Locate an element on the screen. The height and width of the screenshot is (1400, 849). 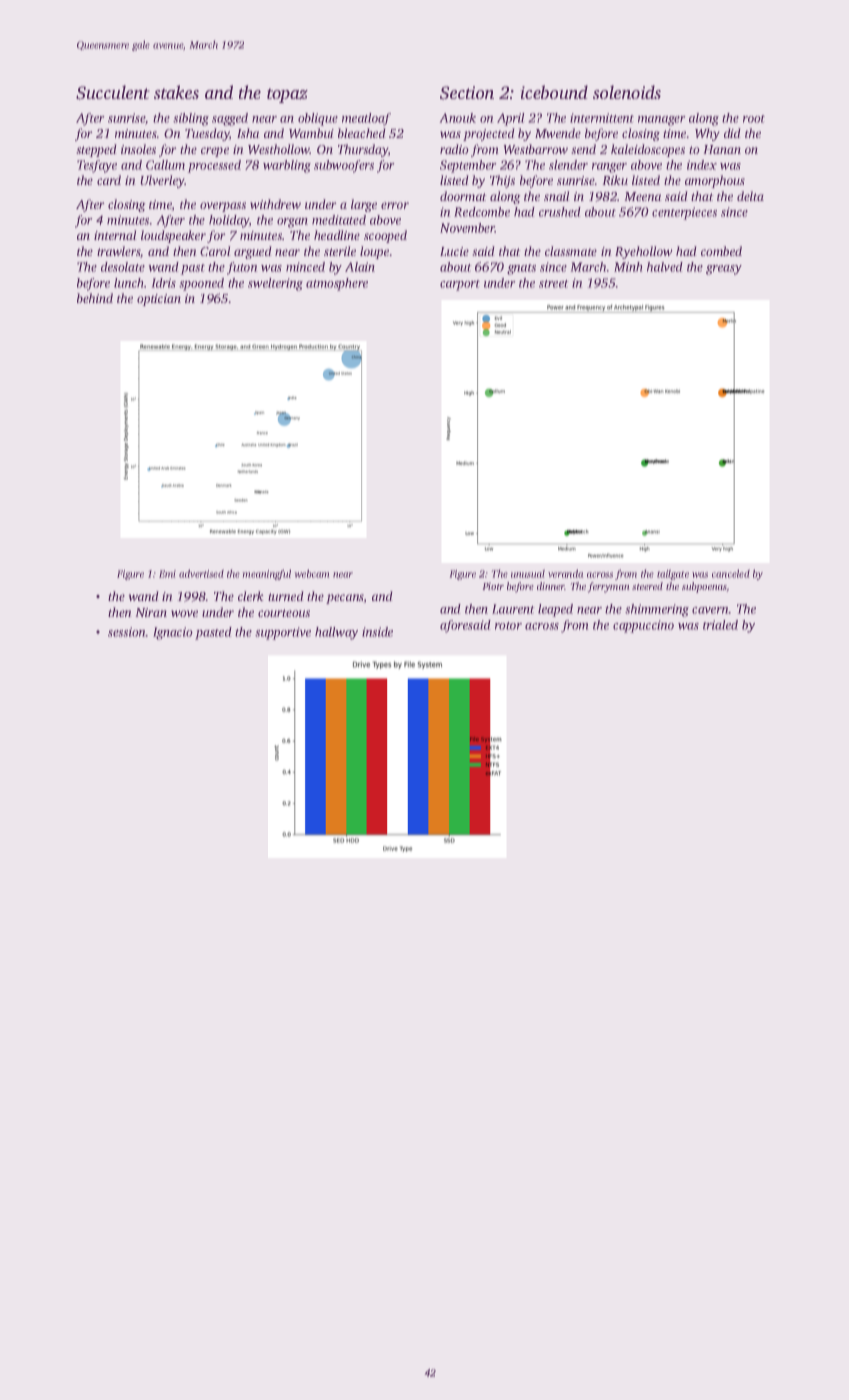
street is located at coordinates (554, 284).
